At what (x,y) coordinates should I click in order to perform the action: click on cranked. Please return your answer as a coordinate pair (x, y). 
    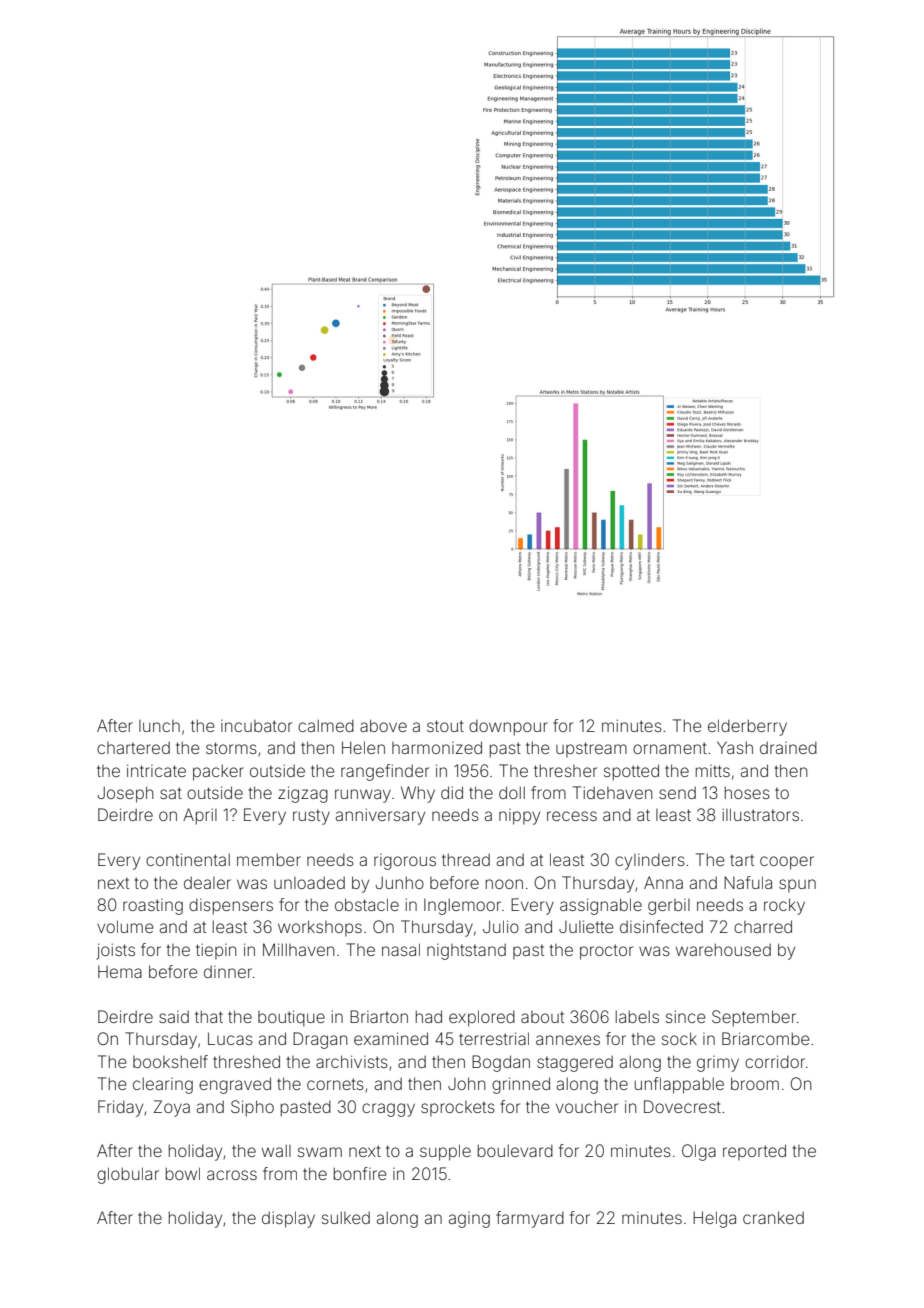
    Looking at the image, I should click on (773, 1217).
